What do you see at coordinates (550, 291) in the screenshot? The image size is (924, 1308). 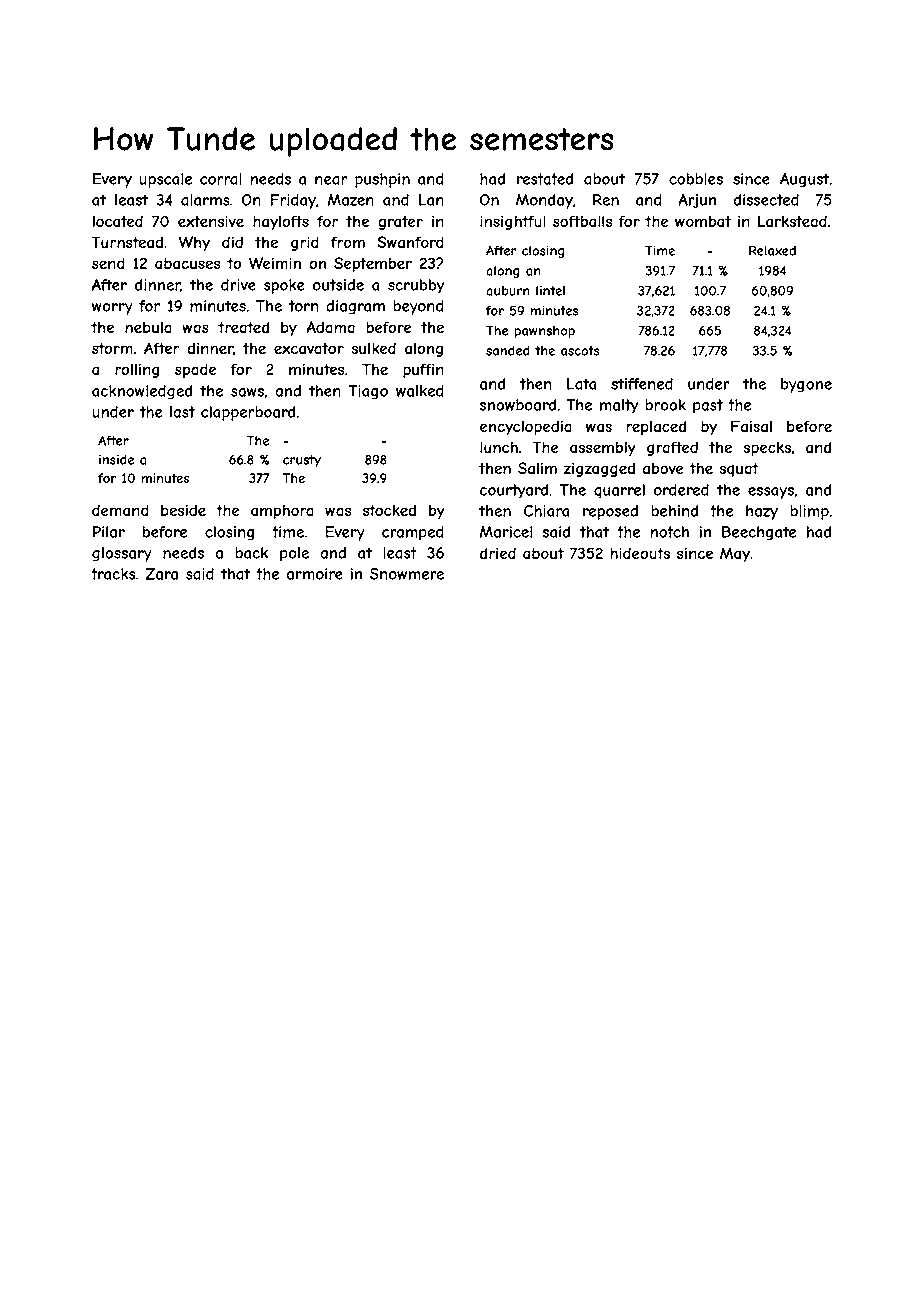 I see `lintel` at bounding box center [550, 291].
